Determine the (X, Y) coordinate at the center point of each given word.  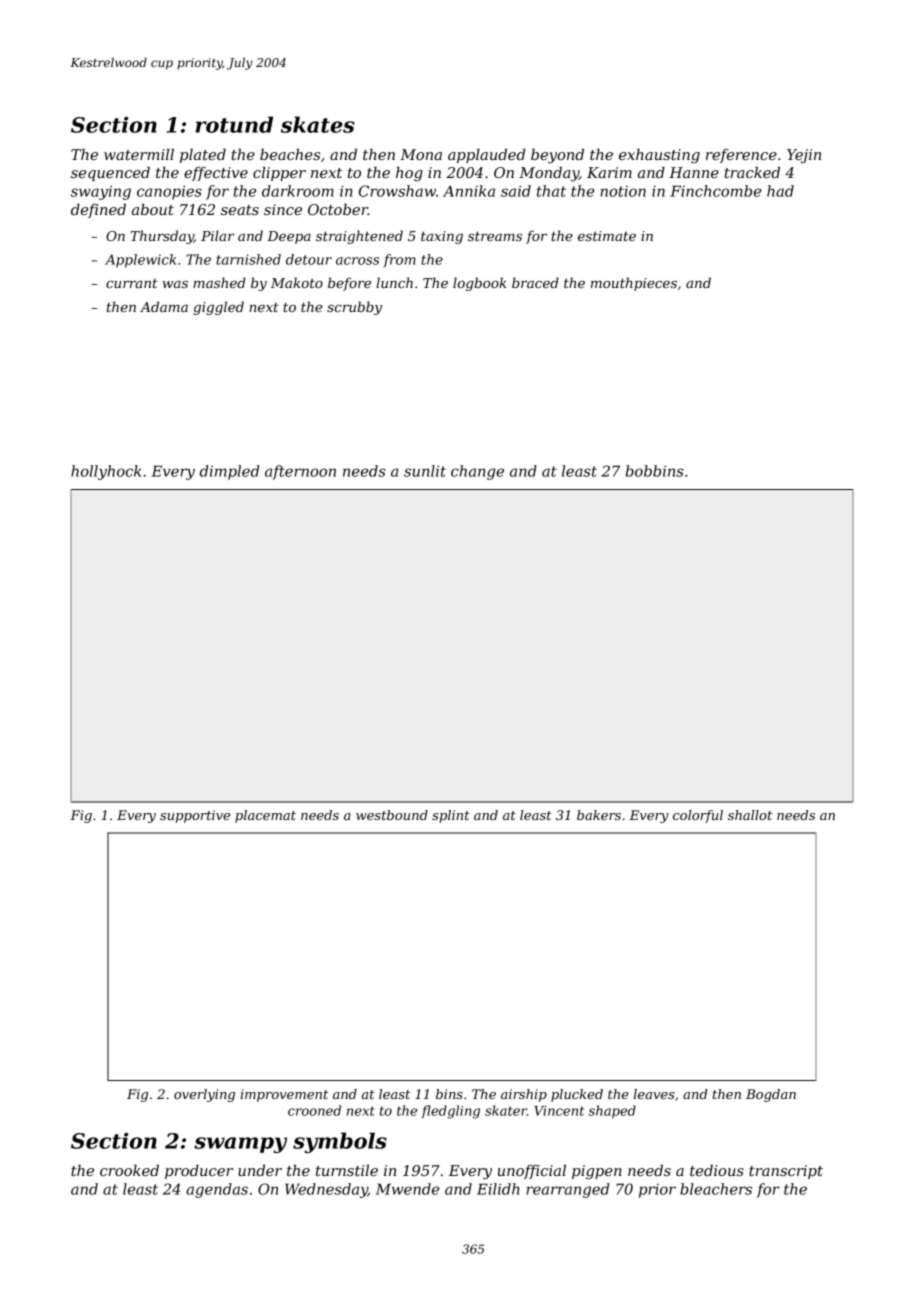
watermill (139, 154)
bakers (599, 815)
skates (318, 124)
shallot (750, 815)
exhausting (659, 156)
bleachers (716, 1189)
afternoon (300, 472)
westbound (392, 815)
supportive (195, 816)
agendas (217, 1190)
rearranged (567, 1190)
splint (451, 816)
